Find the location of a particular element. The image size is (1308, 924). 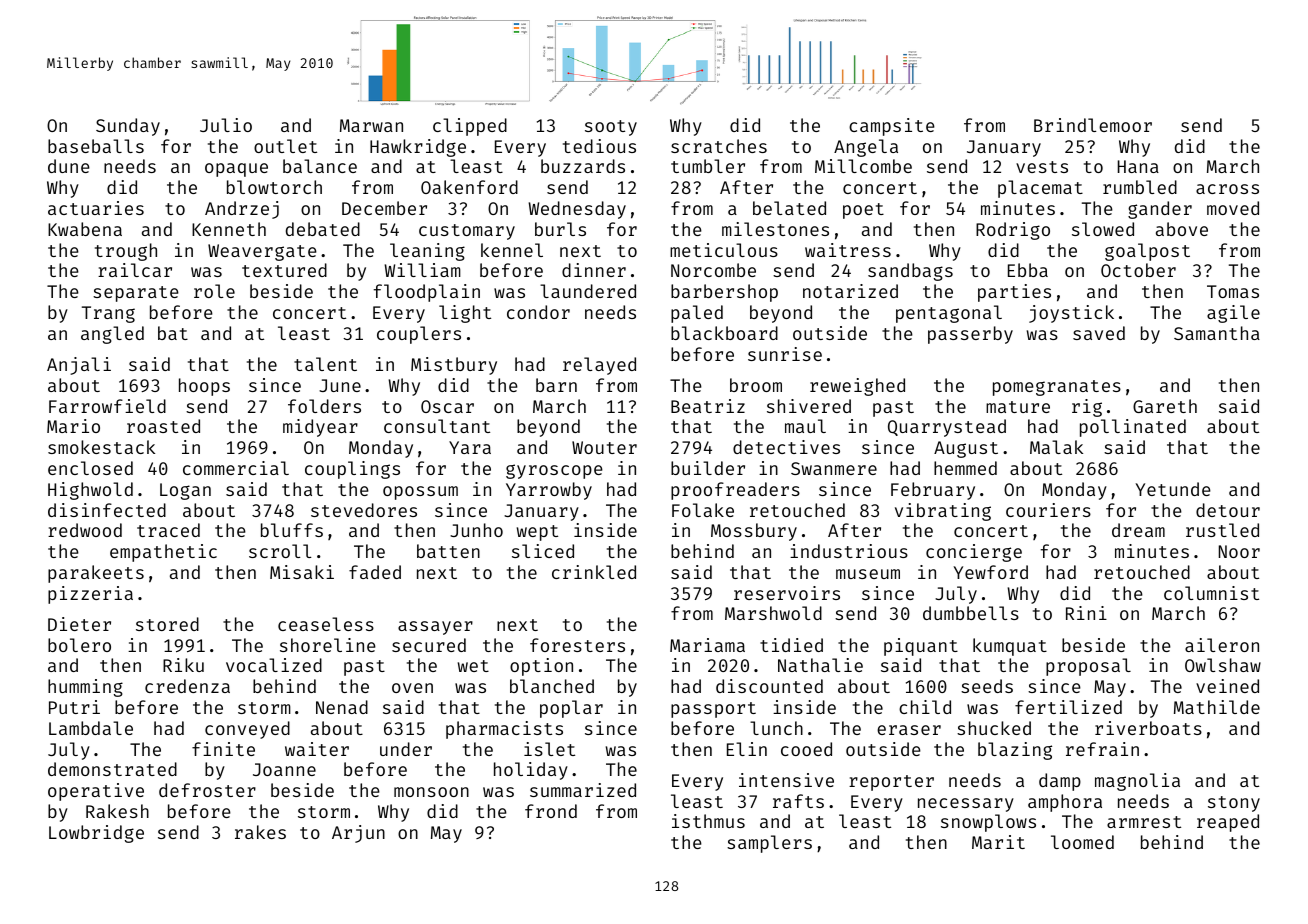

clipped is located at coordinates (470, 127).
